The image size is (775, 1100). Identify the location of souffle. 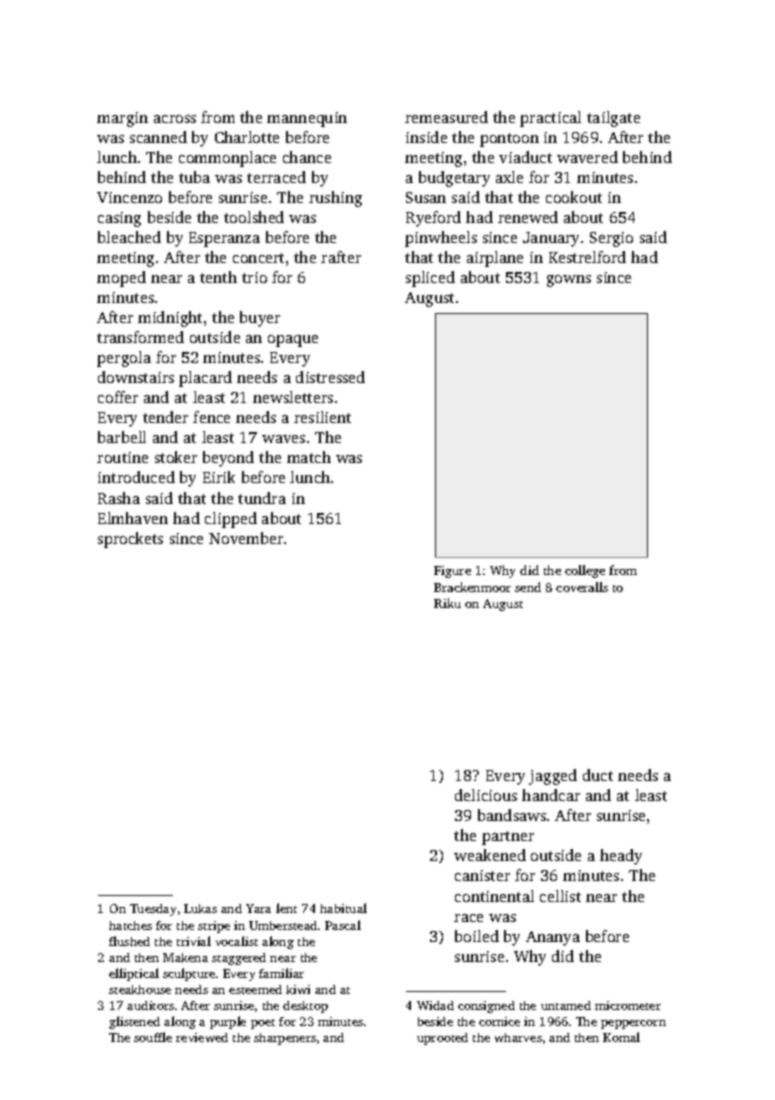
(153, 1037).
